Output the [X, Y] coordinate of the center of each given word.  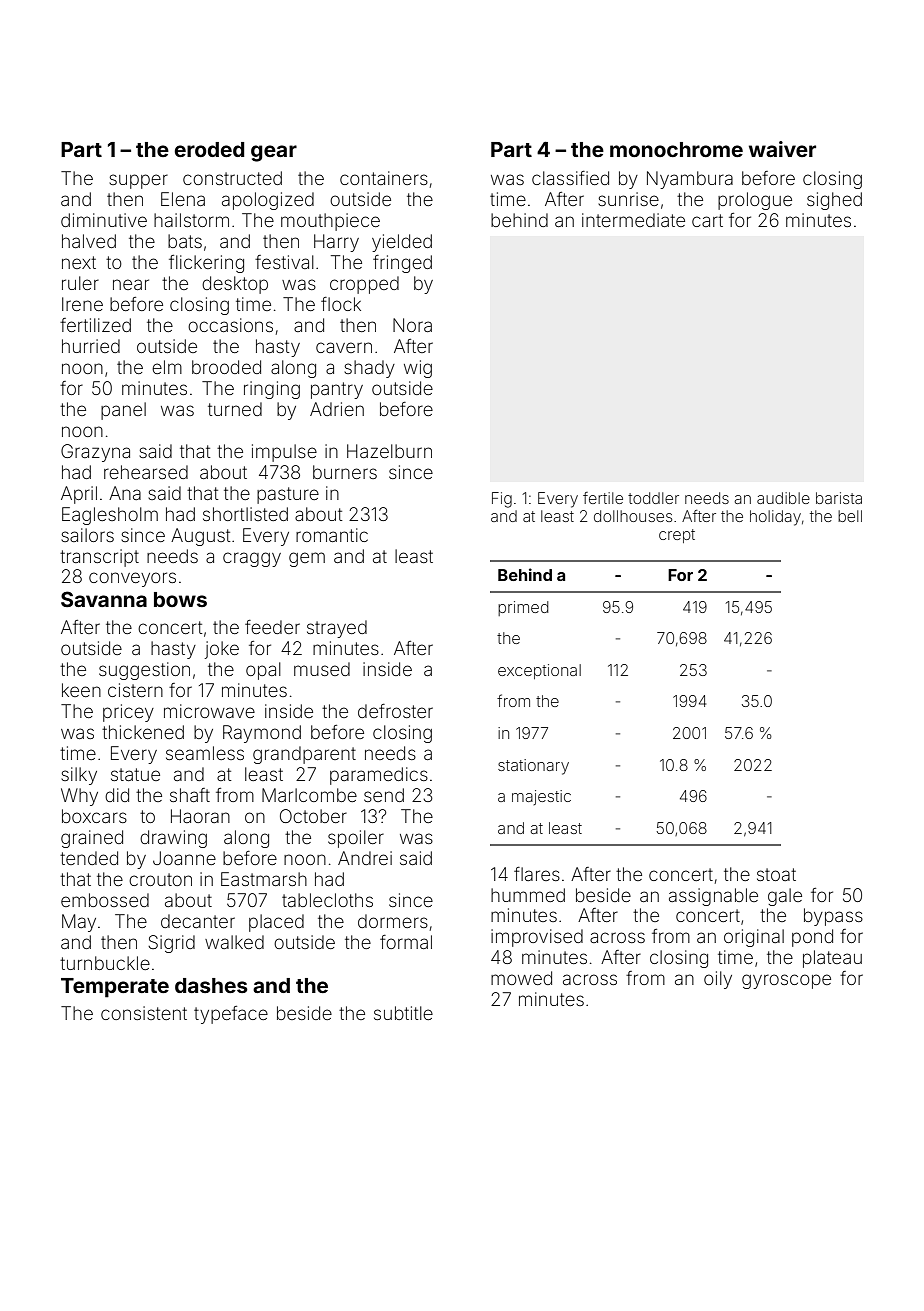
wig [418, 369]
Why [79, 797]
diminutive [104, 220]
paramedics [379, 776]
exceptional [539, 671]
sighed [834, 201]
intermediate [633, 220]
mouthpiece [330, 222]
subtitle [403, 1013]
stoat [776, 874]
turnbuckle [105, 963]
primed [523, 608]
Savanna [104, 599]
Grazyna [95, 453]
